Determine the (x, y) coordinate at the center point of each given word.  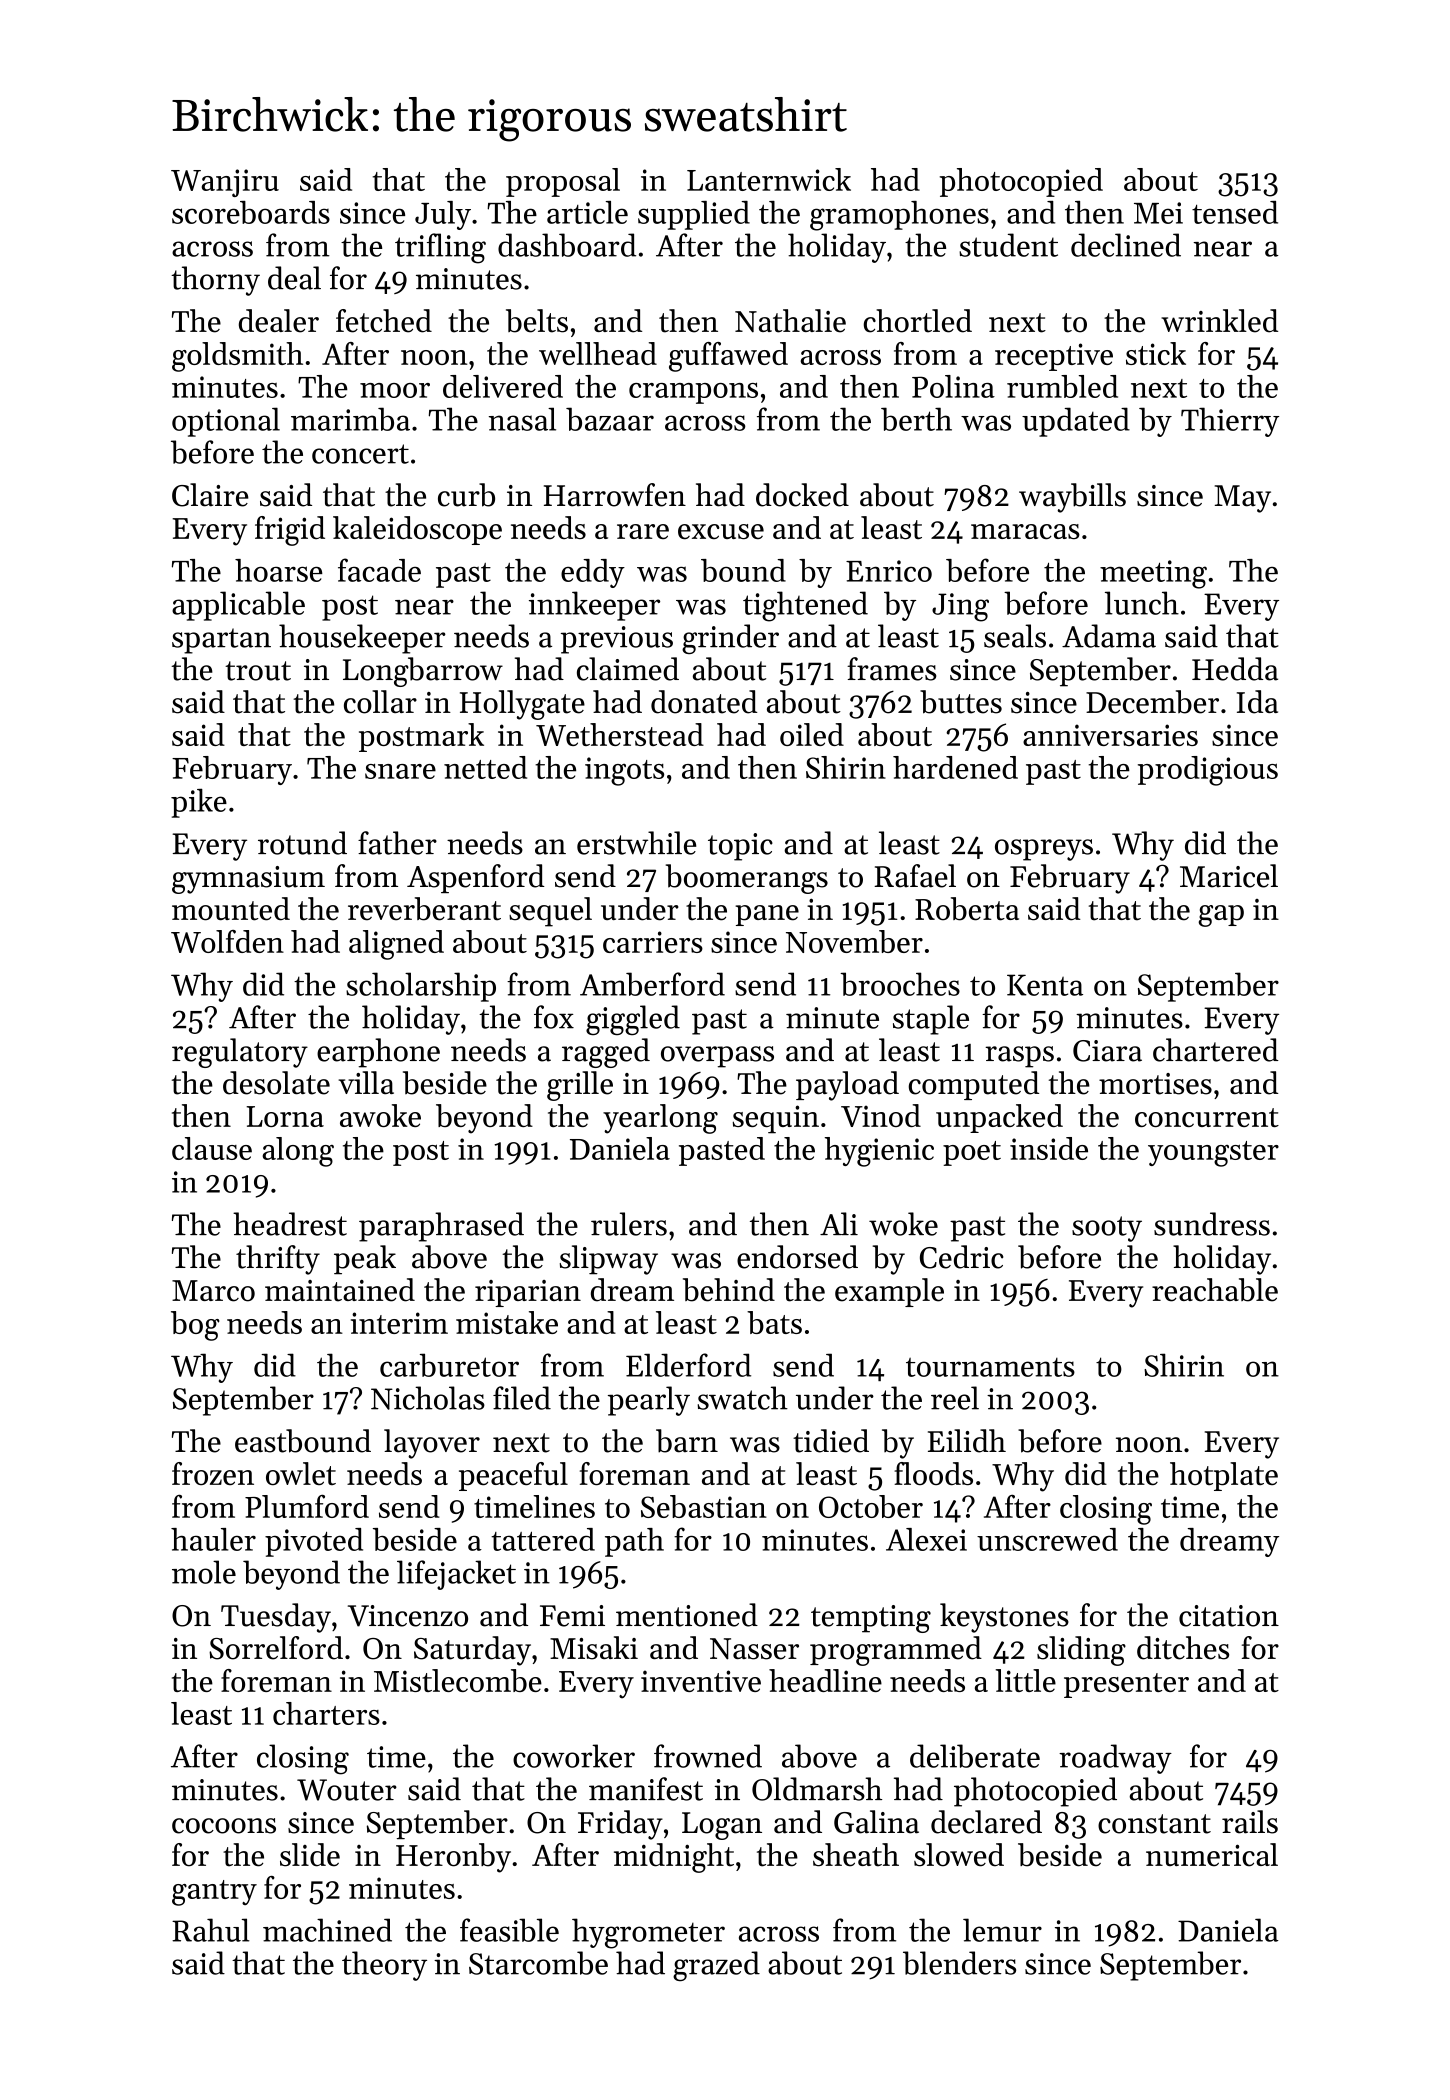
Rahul (211, 1930)
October (871, 1506)
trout (258, 671)
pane (767, 915)
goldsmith (237, 357)
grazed (716, 1966)
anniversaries (1110, 735)
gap (1221, 916)
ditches (1183, 1648)
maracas (1025, 531)
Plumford (307, 1506)
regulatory (240, 1053)
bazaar (610, 419)
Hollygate (522, 705)
